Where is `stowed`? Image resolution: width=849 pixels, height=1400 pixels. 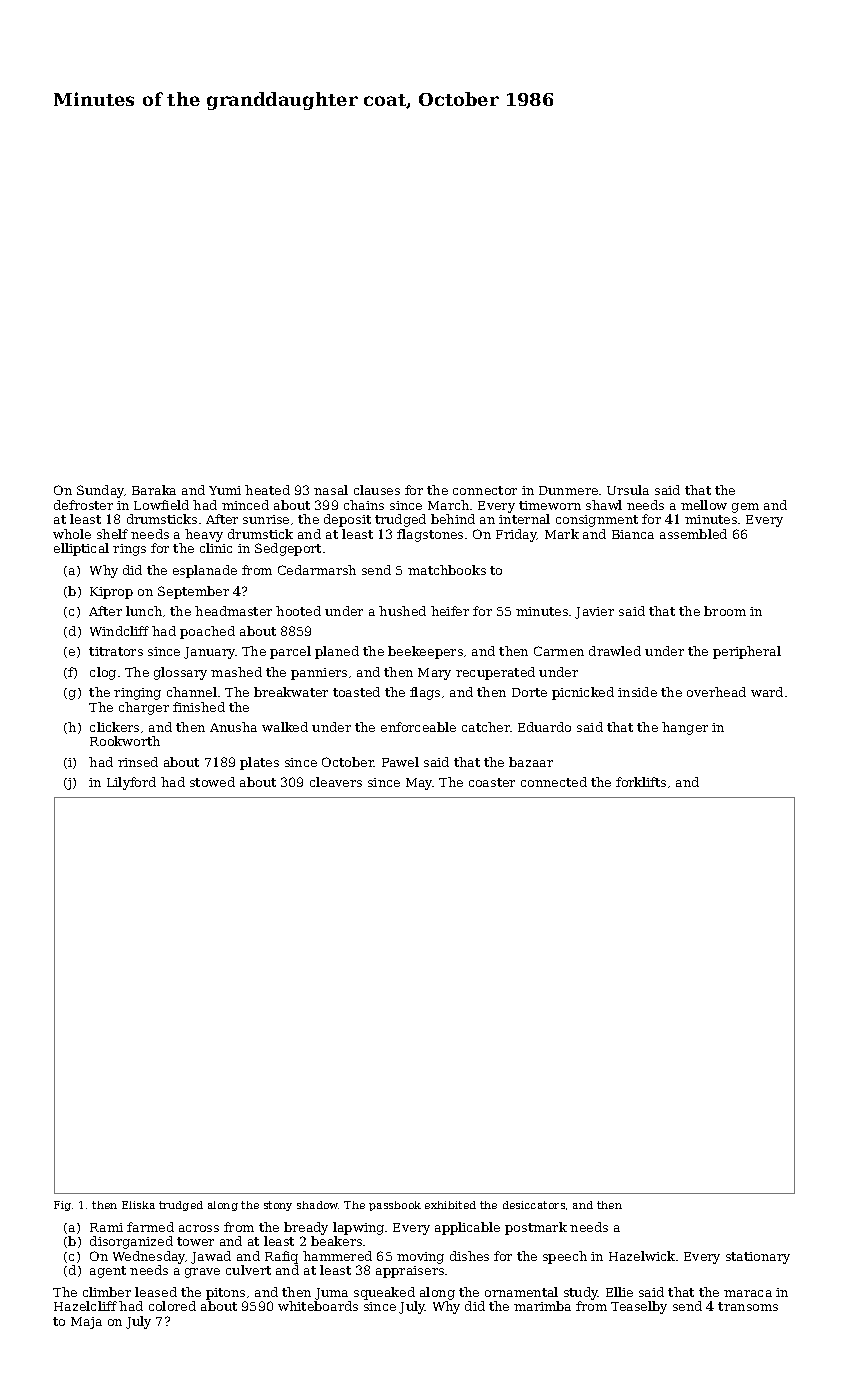 stowed is located at coordinates (212, 782).
